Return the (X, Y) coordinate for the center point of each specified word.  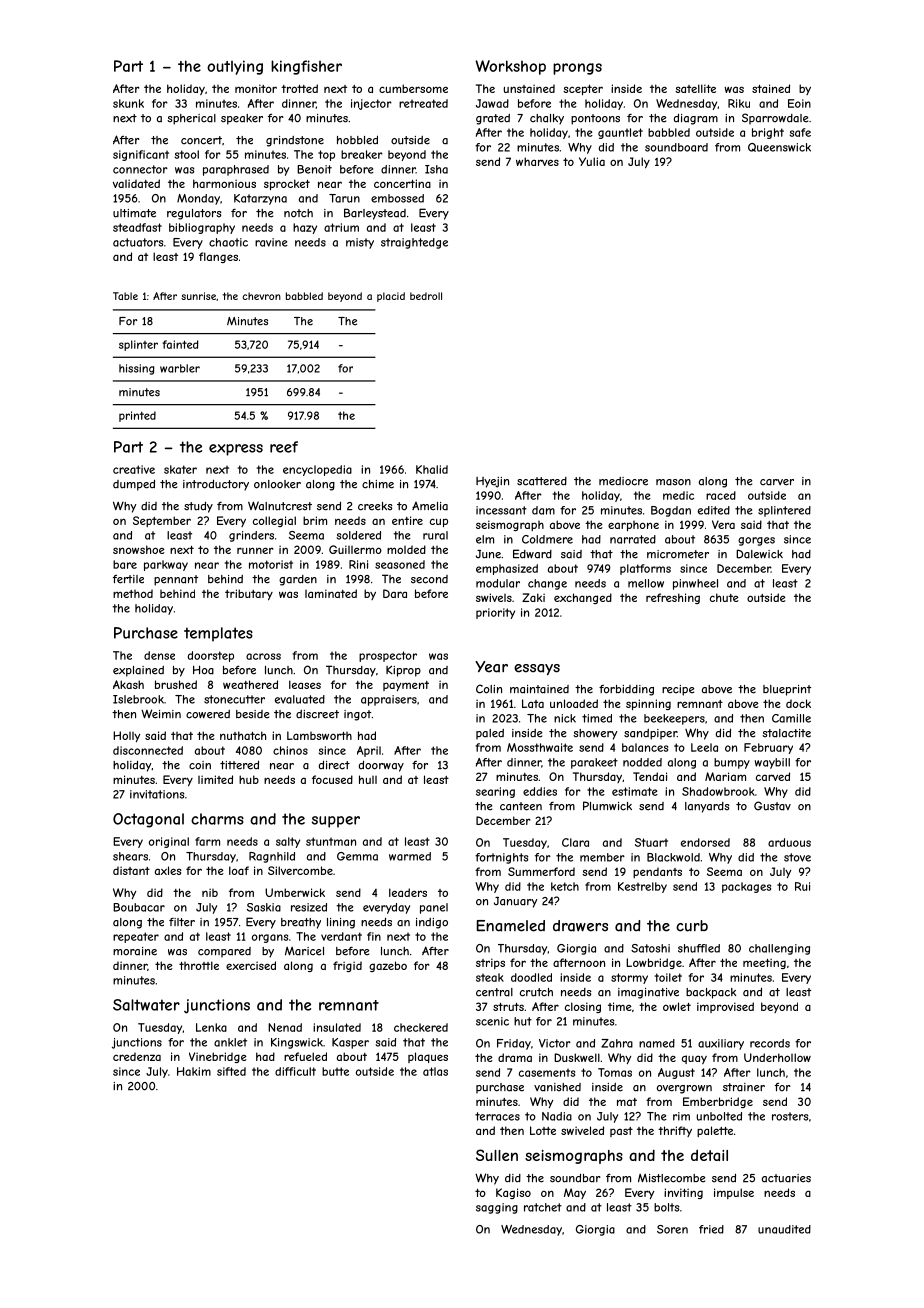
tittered (239, 765)
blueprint (787, 690)
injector (371, 104)
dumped (134, 485)
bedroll (426, 296)
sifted (231, 1071)
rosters (790, 1116)
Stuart (651, 842)
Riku (739, 103)
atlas (435, 1071)
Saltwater (146, 1005)
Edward (532, 554)
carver (777, 482)
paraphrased (236, 170)
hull (368, 779)
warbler (180, 368)
